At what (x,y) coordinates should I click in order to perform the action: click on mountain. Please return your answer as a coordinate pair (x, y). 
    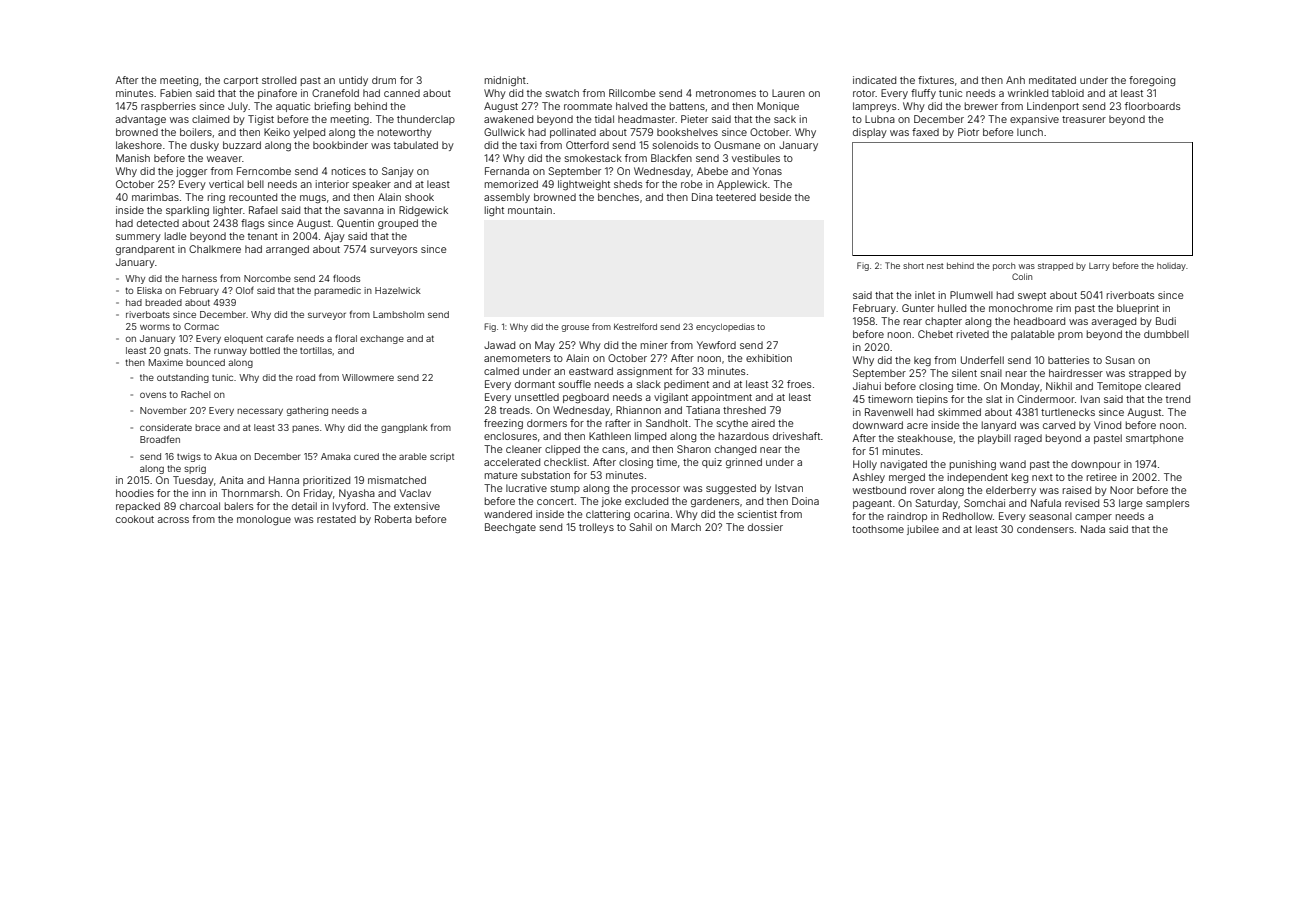
    Looking at the image, I should click on (530, 210).
